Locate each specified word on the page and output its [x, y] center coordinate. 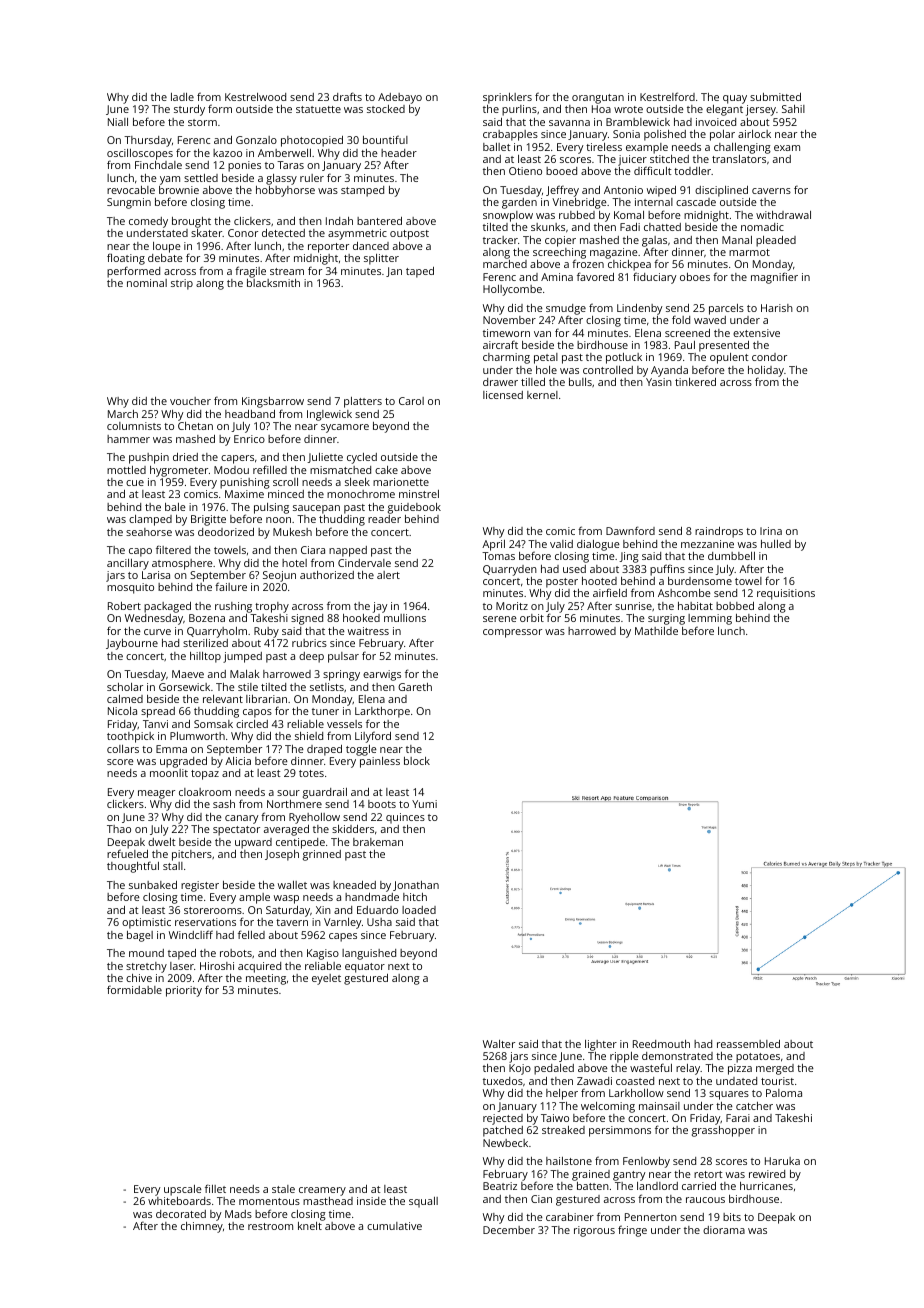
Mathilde [656, 631]
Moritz [512, 606]
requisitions [786, 594]
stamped [362, 191]
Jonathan [416, 886]
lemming [710, 619]
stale [283, 1189]
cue [135, 483]
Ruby [266, 632]
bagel [140, 936]
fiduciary [654, 278]
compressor [512, 633]
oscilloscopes [140, 155]
